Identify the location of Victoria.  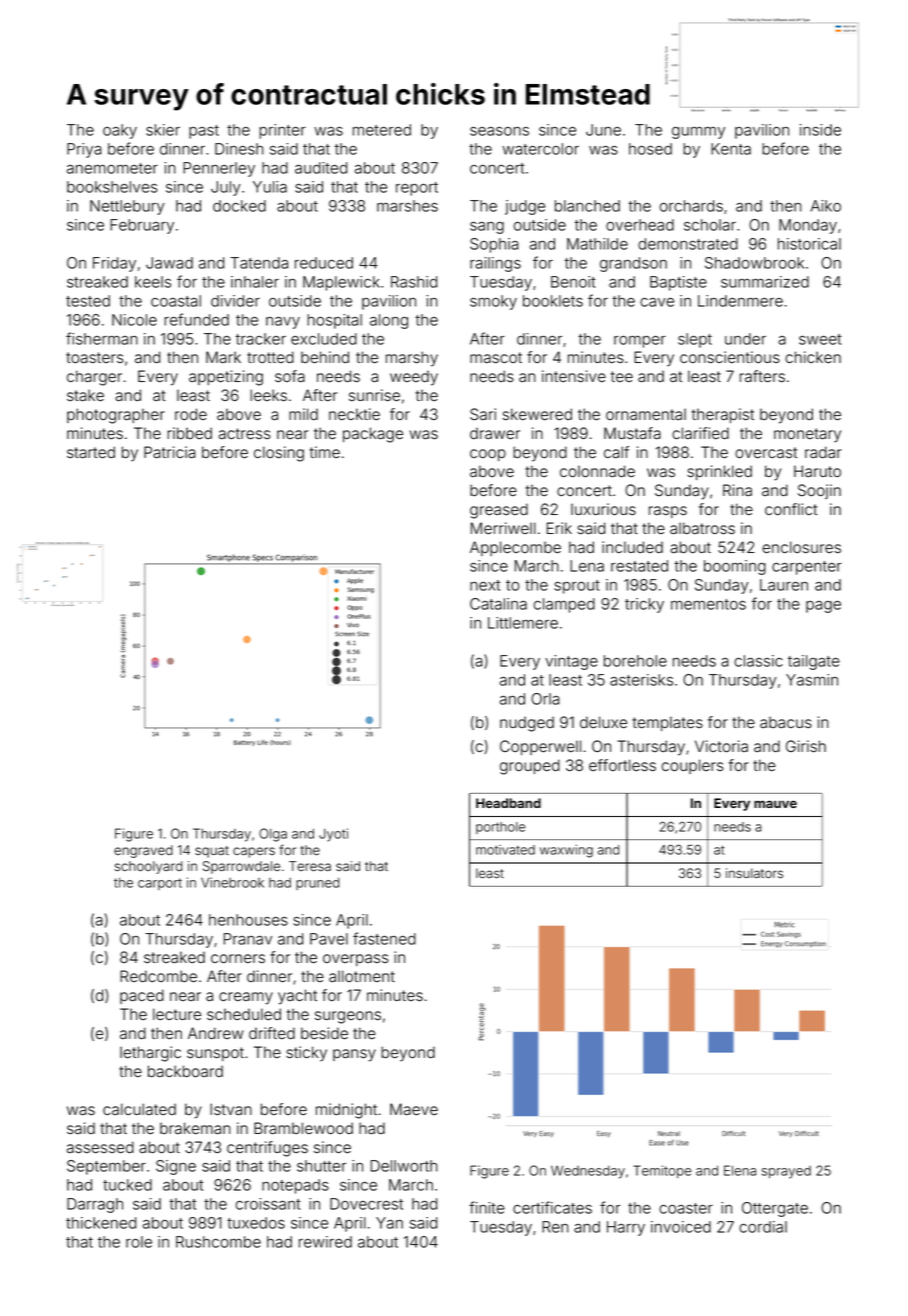
(721, 746).
